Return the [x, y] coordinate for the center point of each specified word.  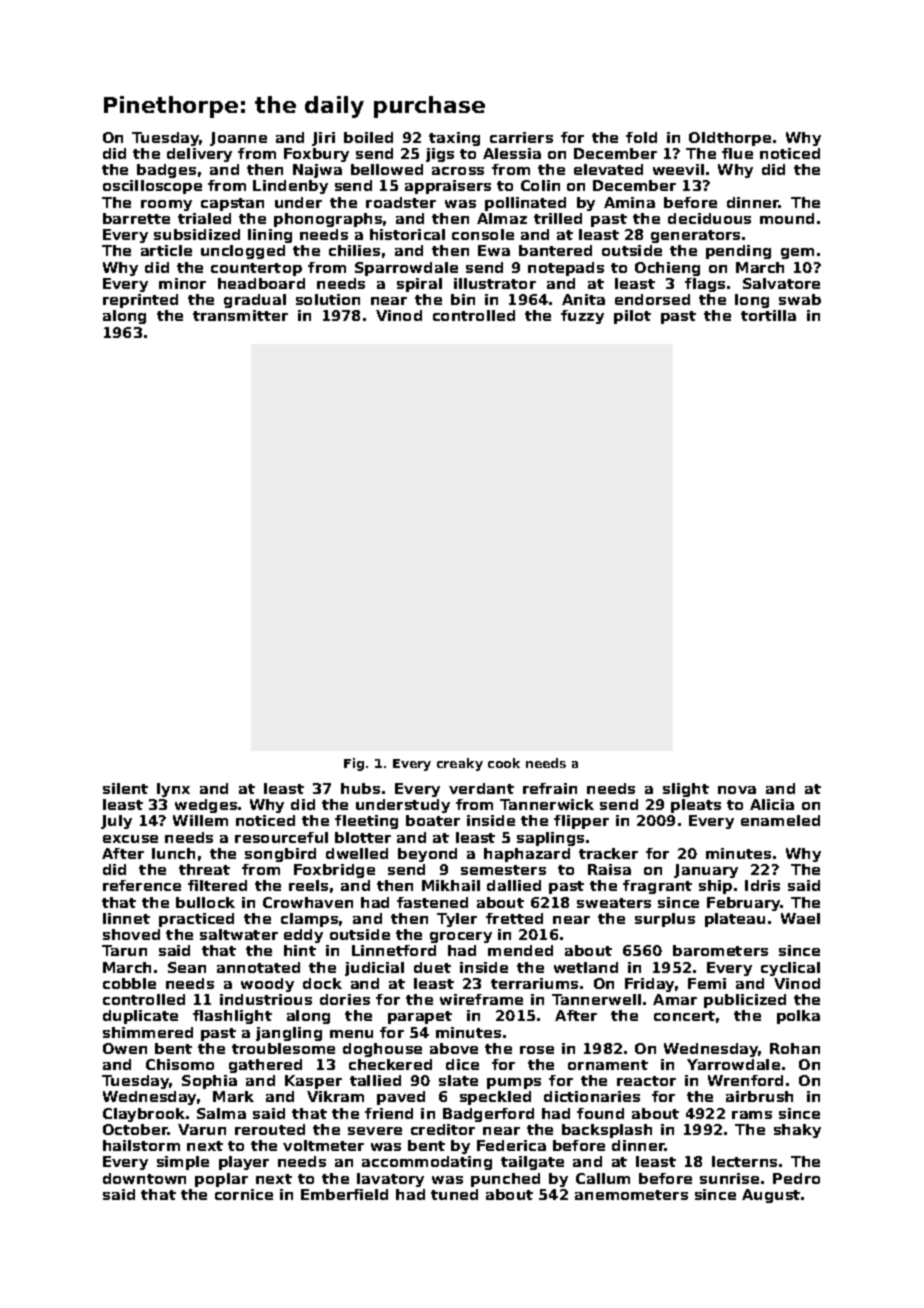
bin [463, 299]
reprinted [140, 301]
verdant [481, 788]
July [116, 822]
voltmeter [323, 1145]
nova [737, 790]
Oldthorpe [730, 139]
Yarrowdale [733, 1064]
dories [345, 999]
